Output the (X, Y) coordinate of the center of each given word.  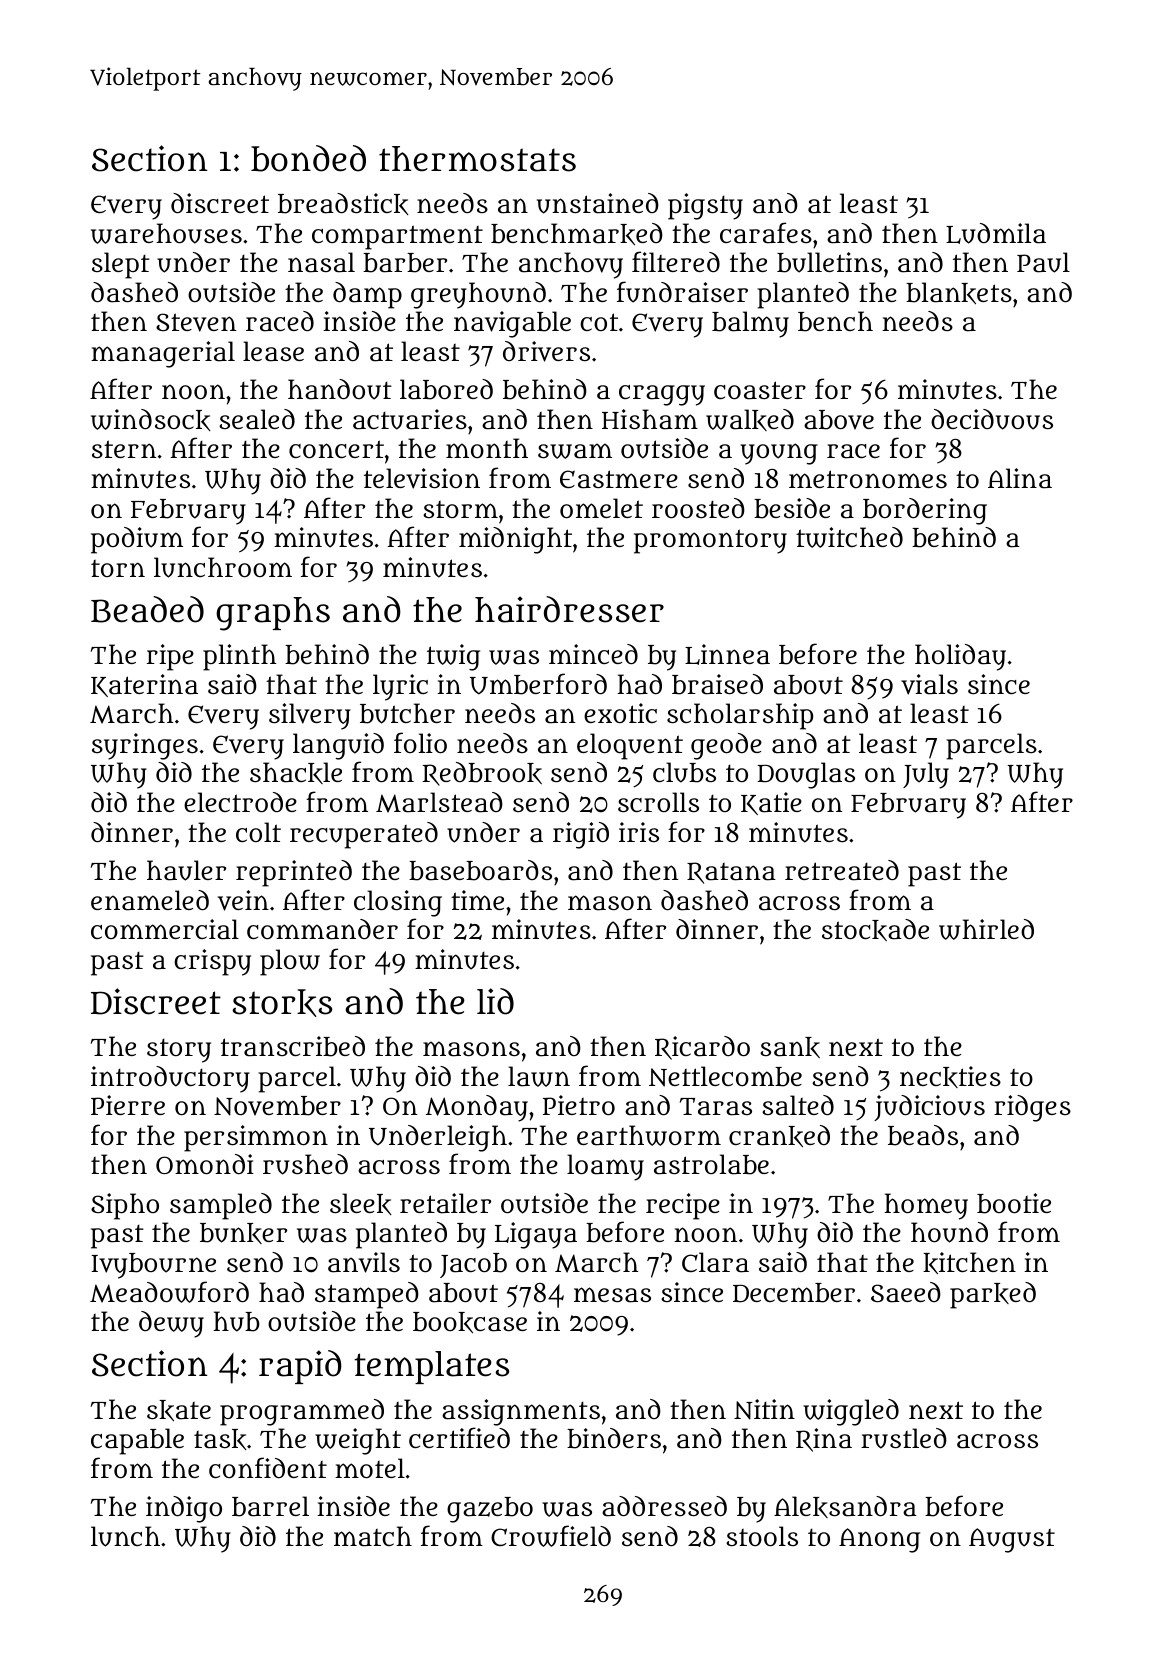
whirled (986, 929)
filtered (676, 261)
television (422, 478)
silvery (310, 716)
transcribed (293, 1046)
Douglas (806, 775)
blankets (959, 293)
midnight (515, 540)
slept (121, 265)
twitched (849, 537)
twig (453, 657)
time (477, 900)
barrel (270, 1506)
